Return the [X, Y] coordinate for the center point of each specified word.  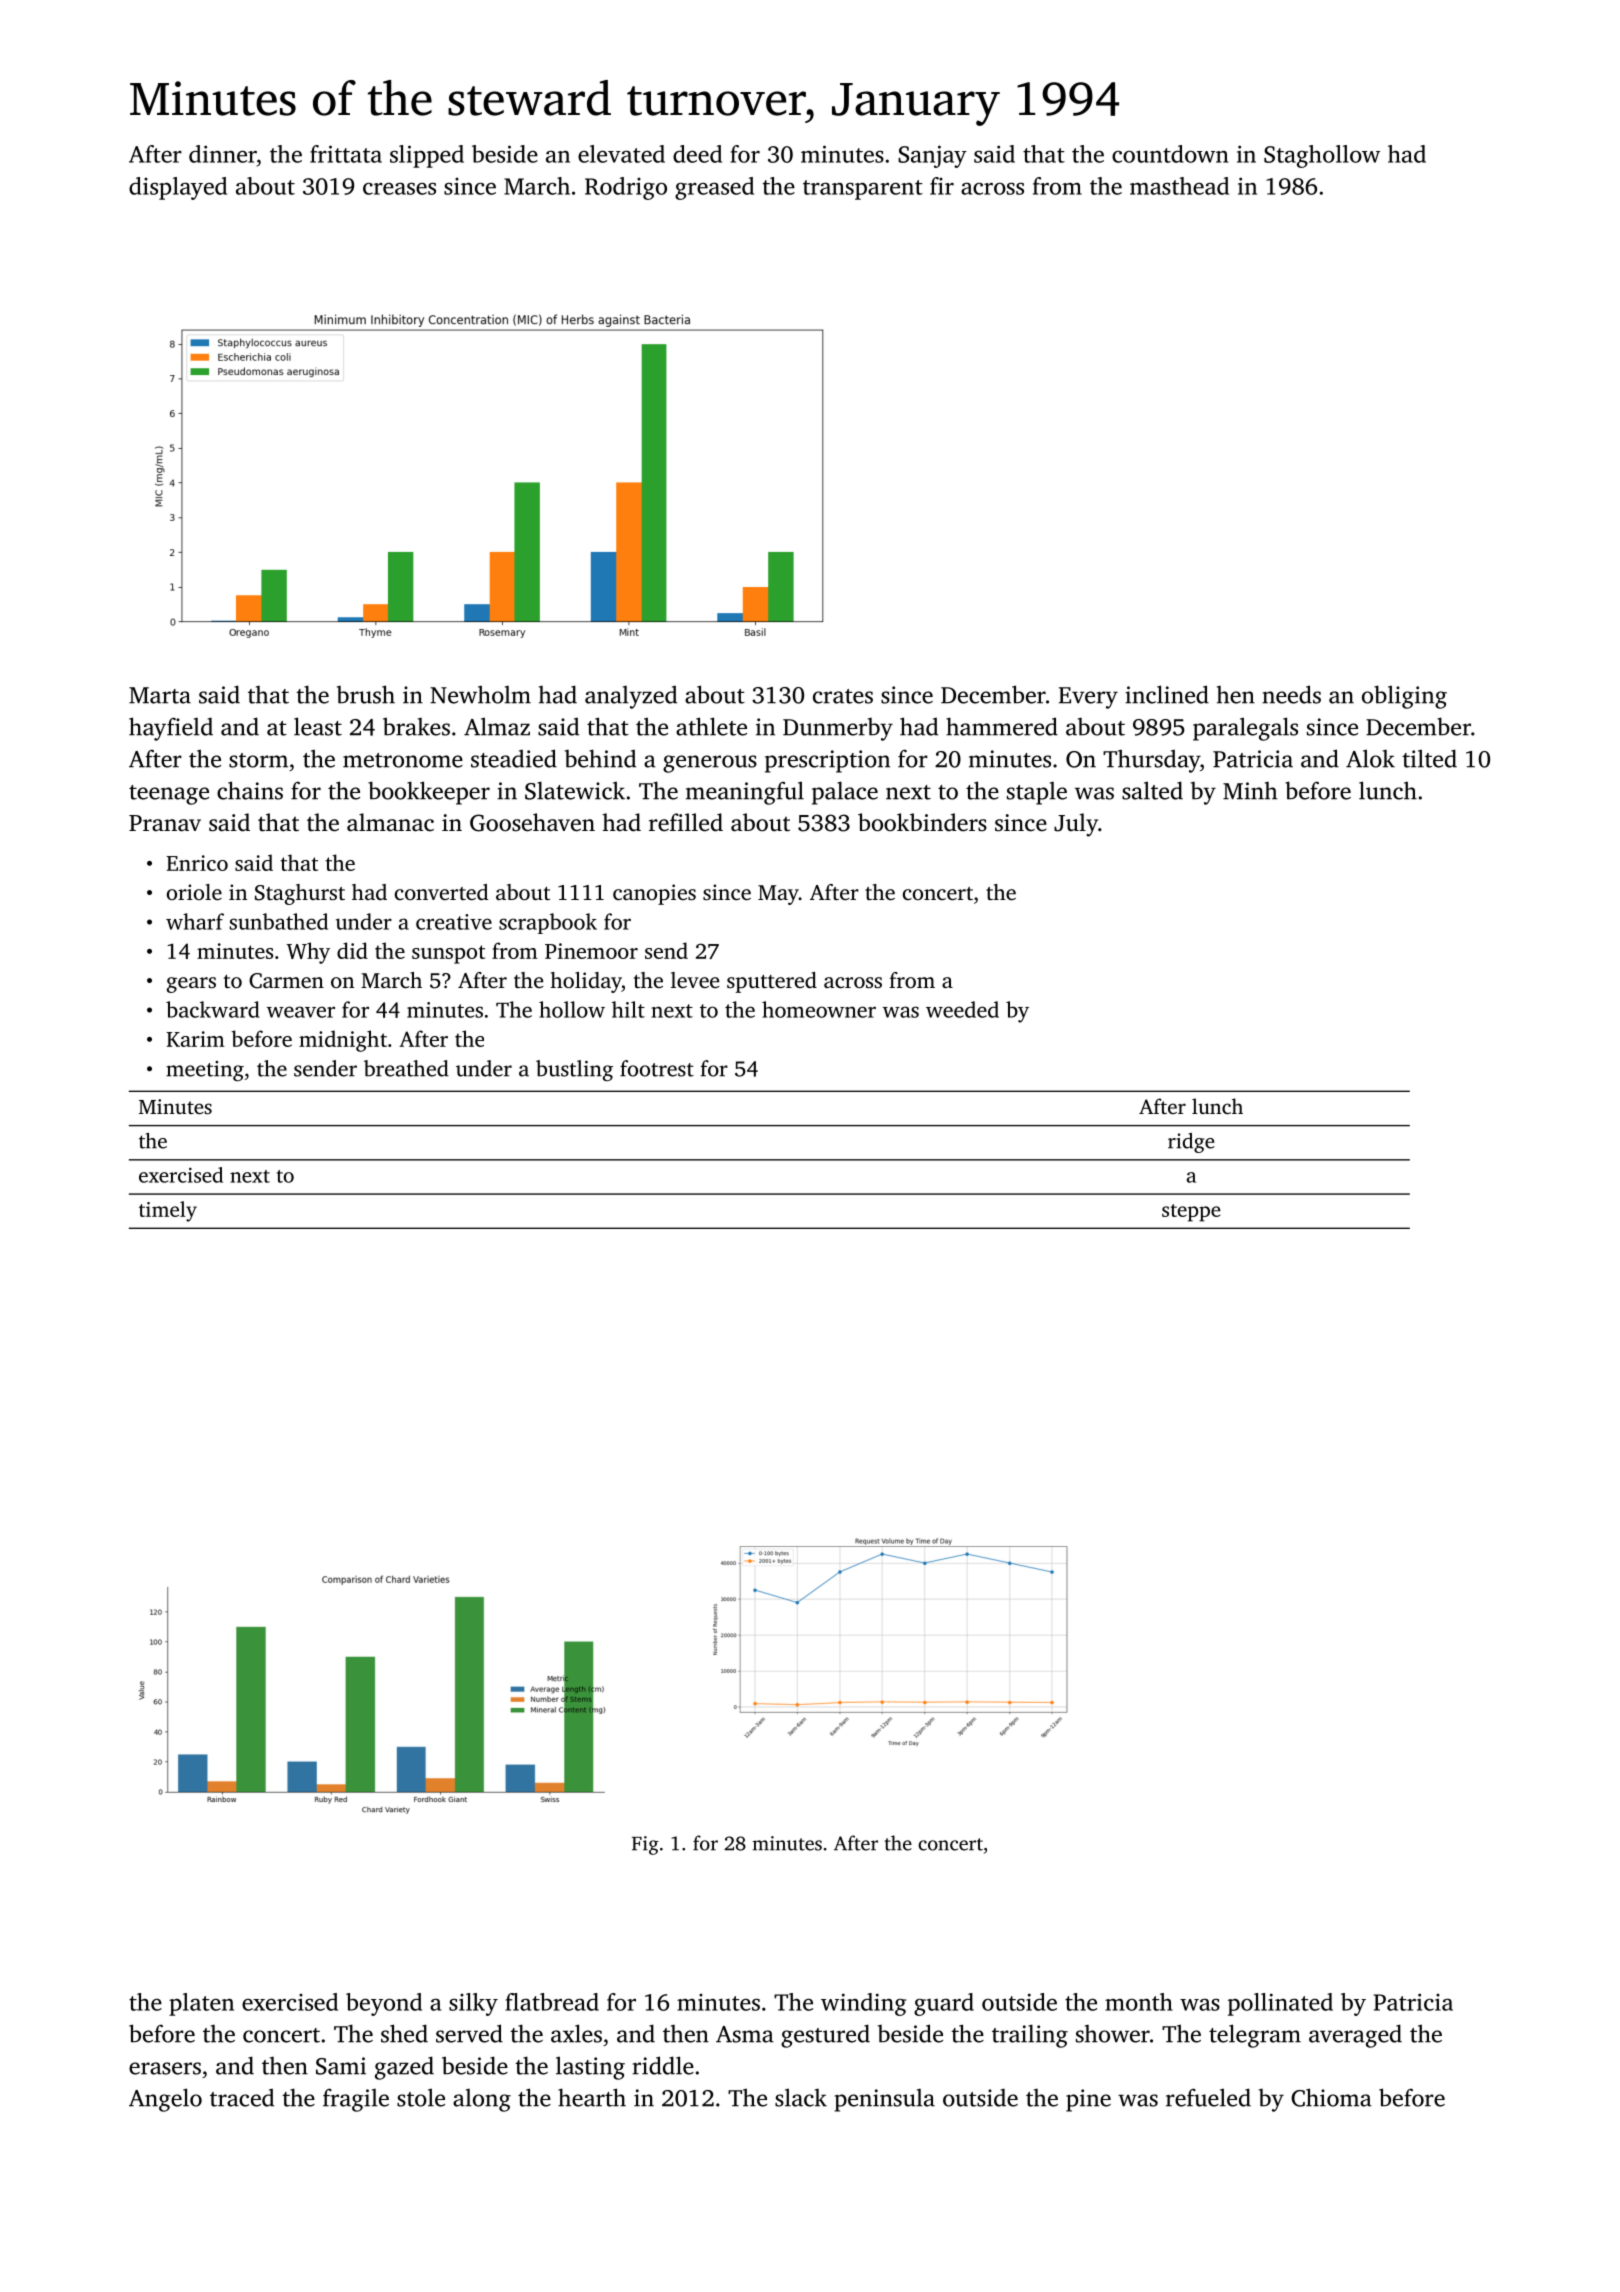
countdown [1170, 154]
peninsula [884, 2100]
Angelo [165, 2100]
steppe [1191, 1213]
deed [697, 154]
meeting [205, 1071]
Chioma [1331, 2097]
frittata [346, 154]
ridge [1191, 1143]
